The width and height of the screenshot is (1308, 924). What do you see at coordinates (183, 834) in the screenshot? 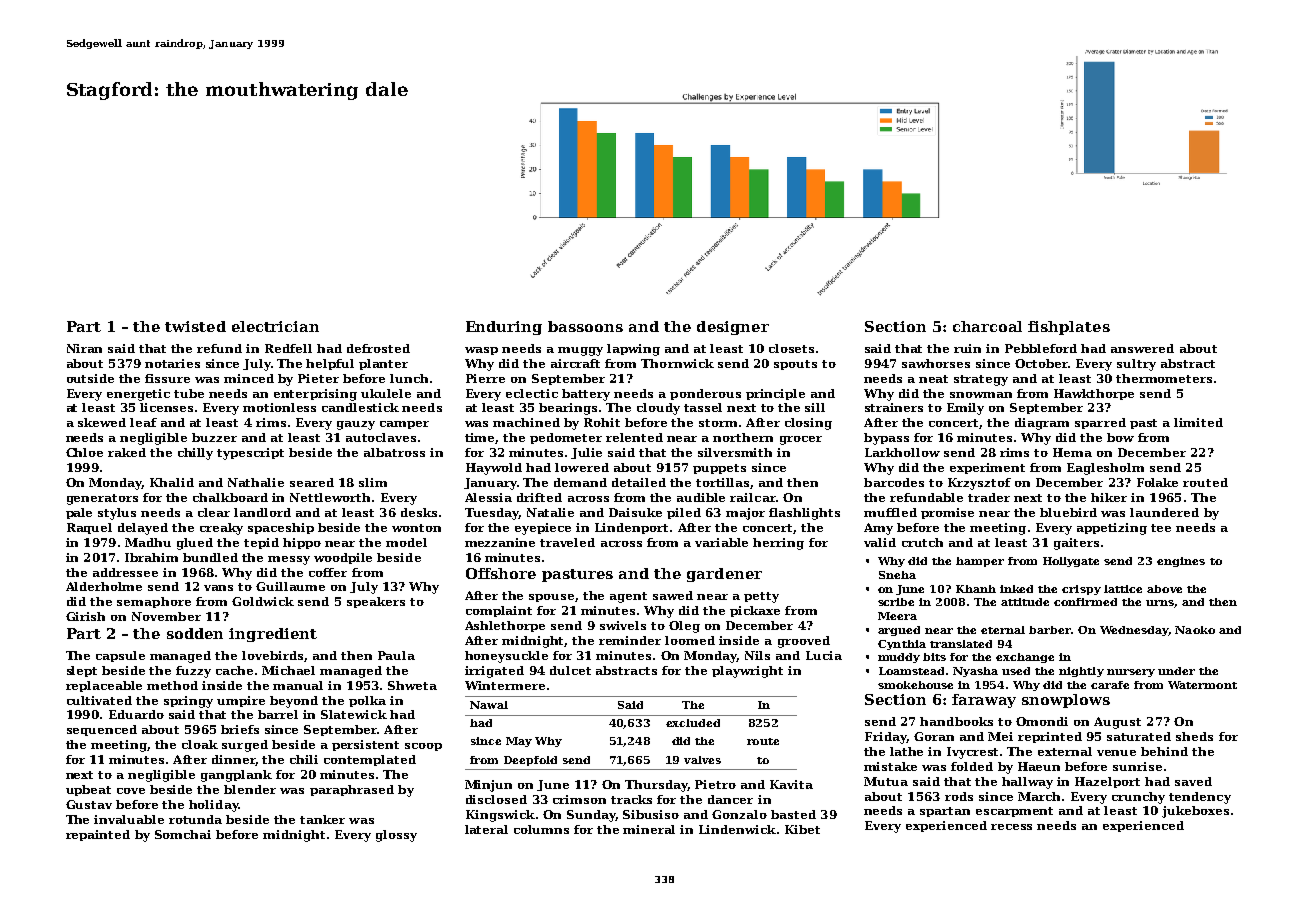
I see `Somchai` at bounding box center [183, 834].
